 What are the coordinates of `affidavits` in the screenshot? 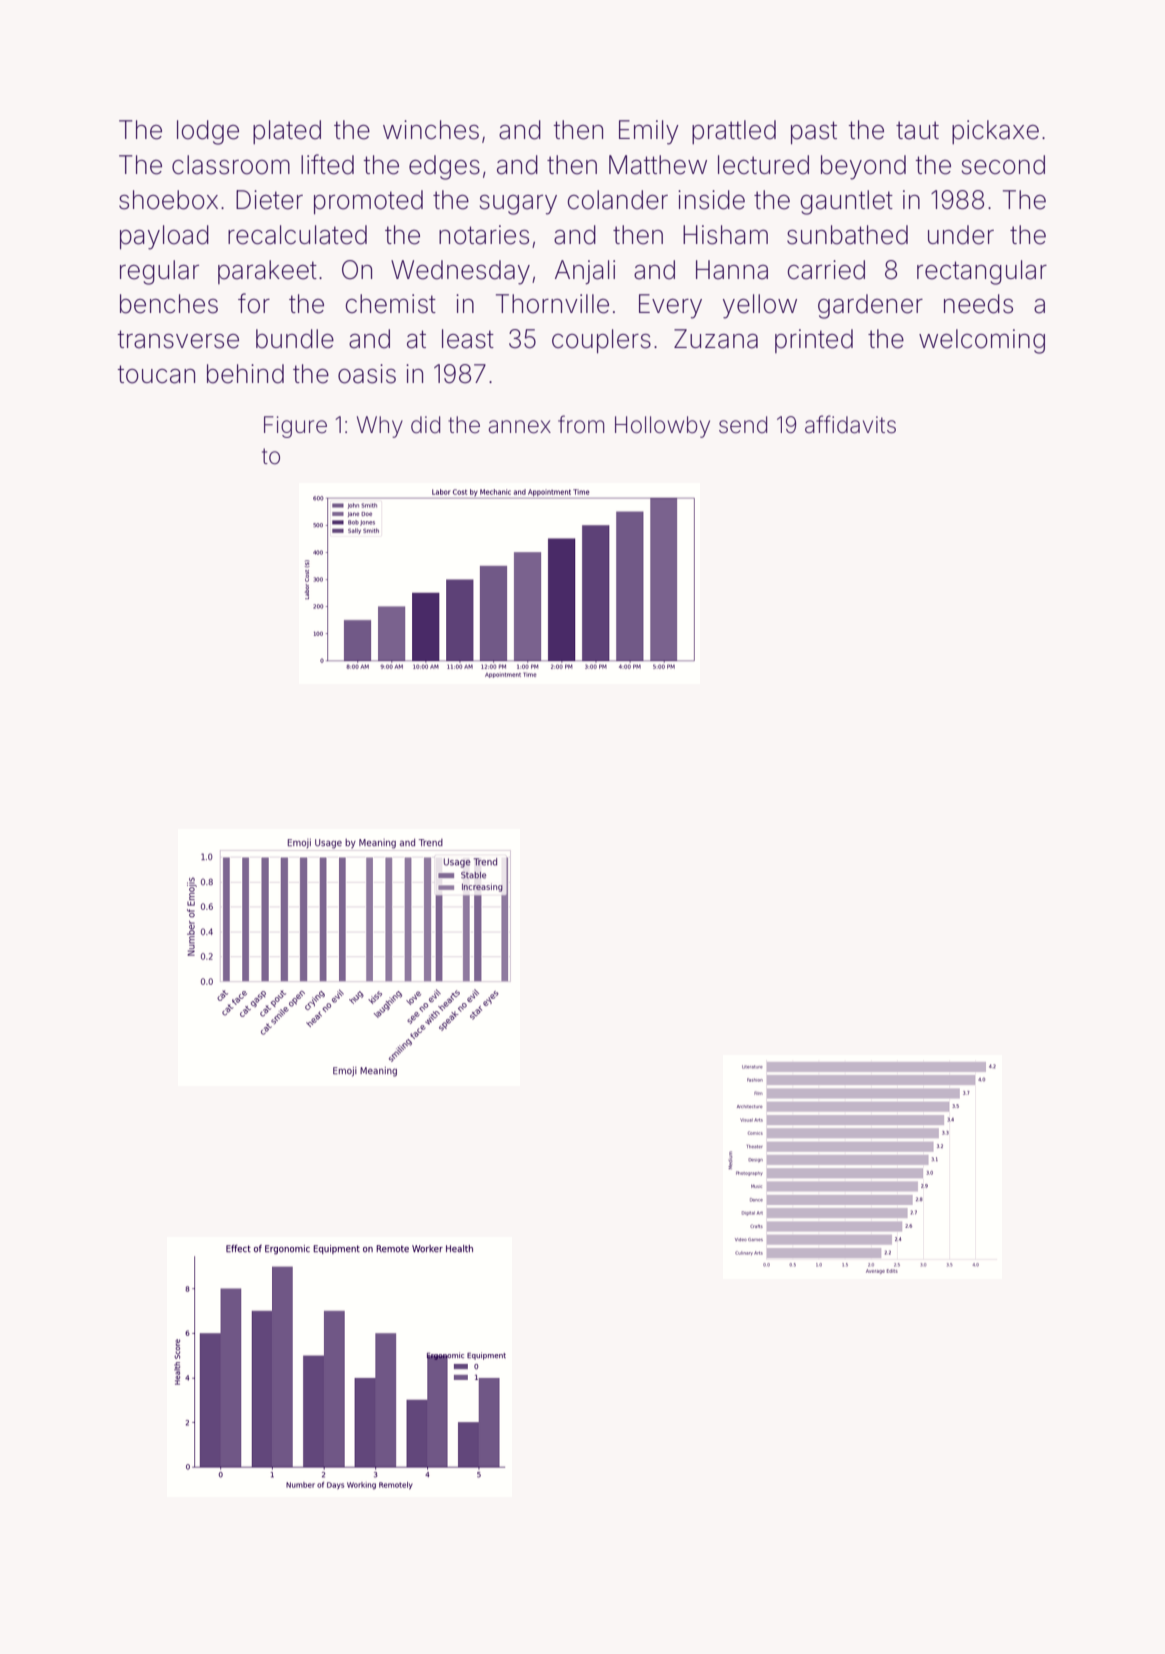 It's located at (850, 424).
